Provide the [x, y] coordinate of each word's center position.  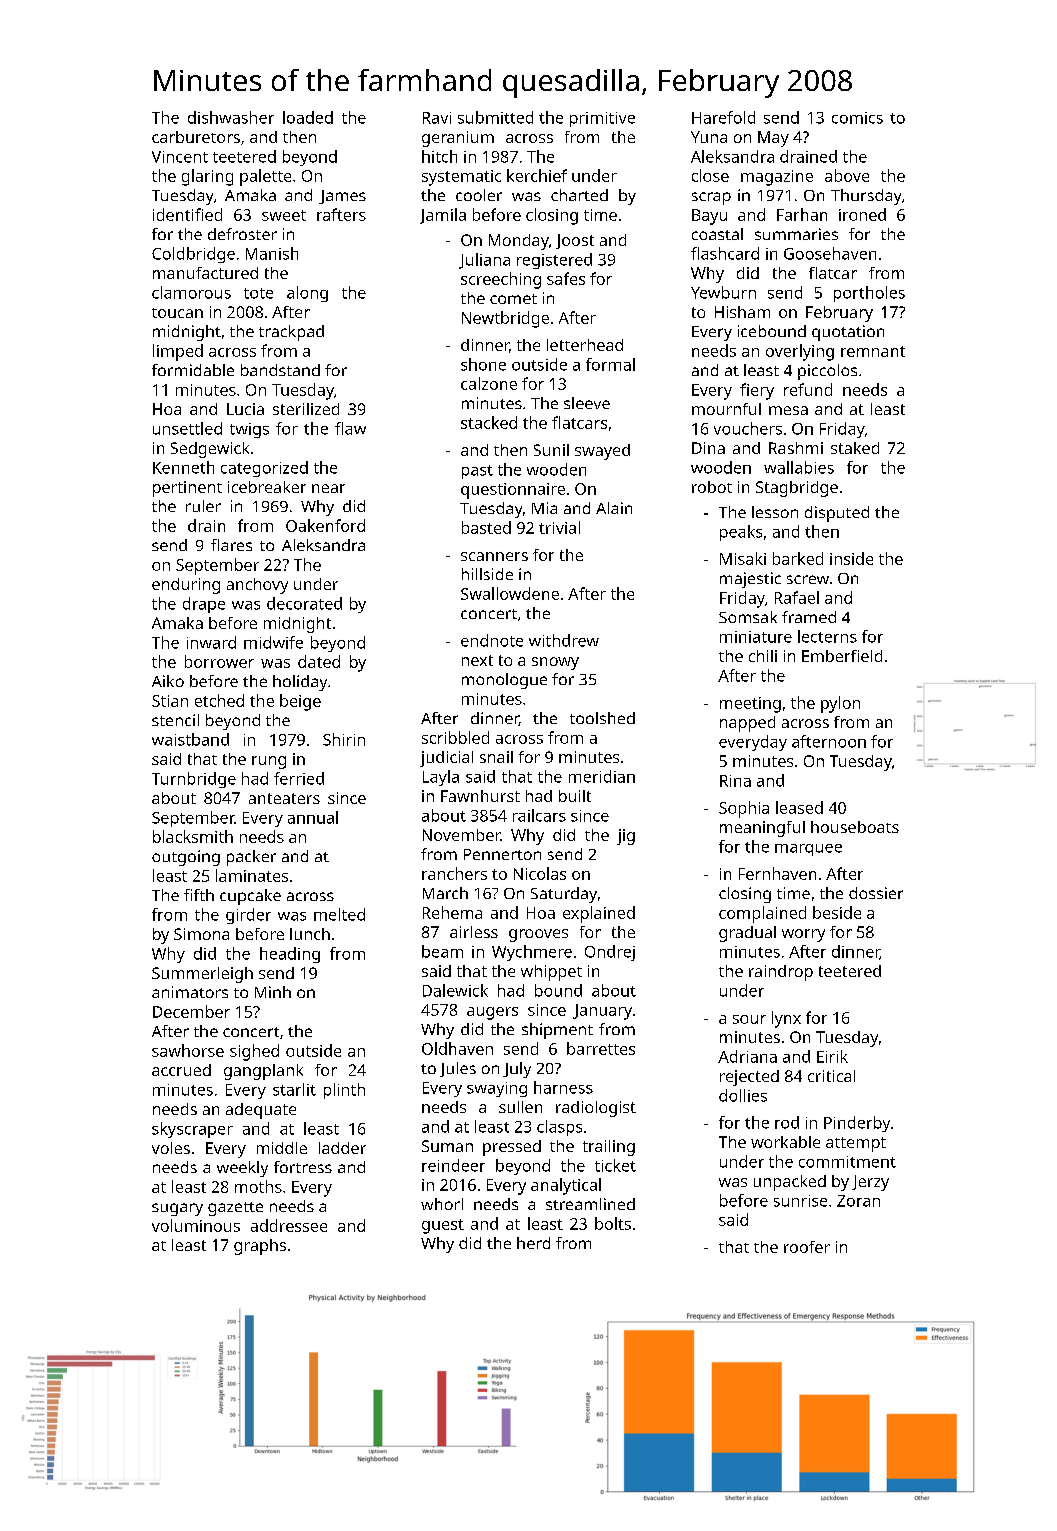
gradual [747, 934]
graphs [260, 1247]
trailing [609, 1148]
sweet [284, 215]
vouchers [748, 428]
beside [837, 912]
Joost [575, 241]
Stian [170, 701]
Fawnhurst [480, 796]
